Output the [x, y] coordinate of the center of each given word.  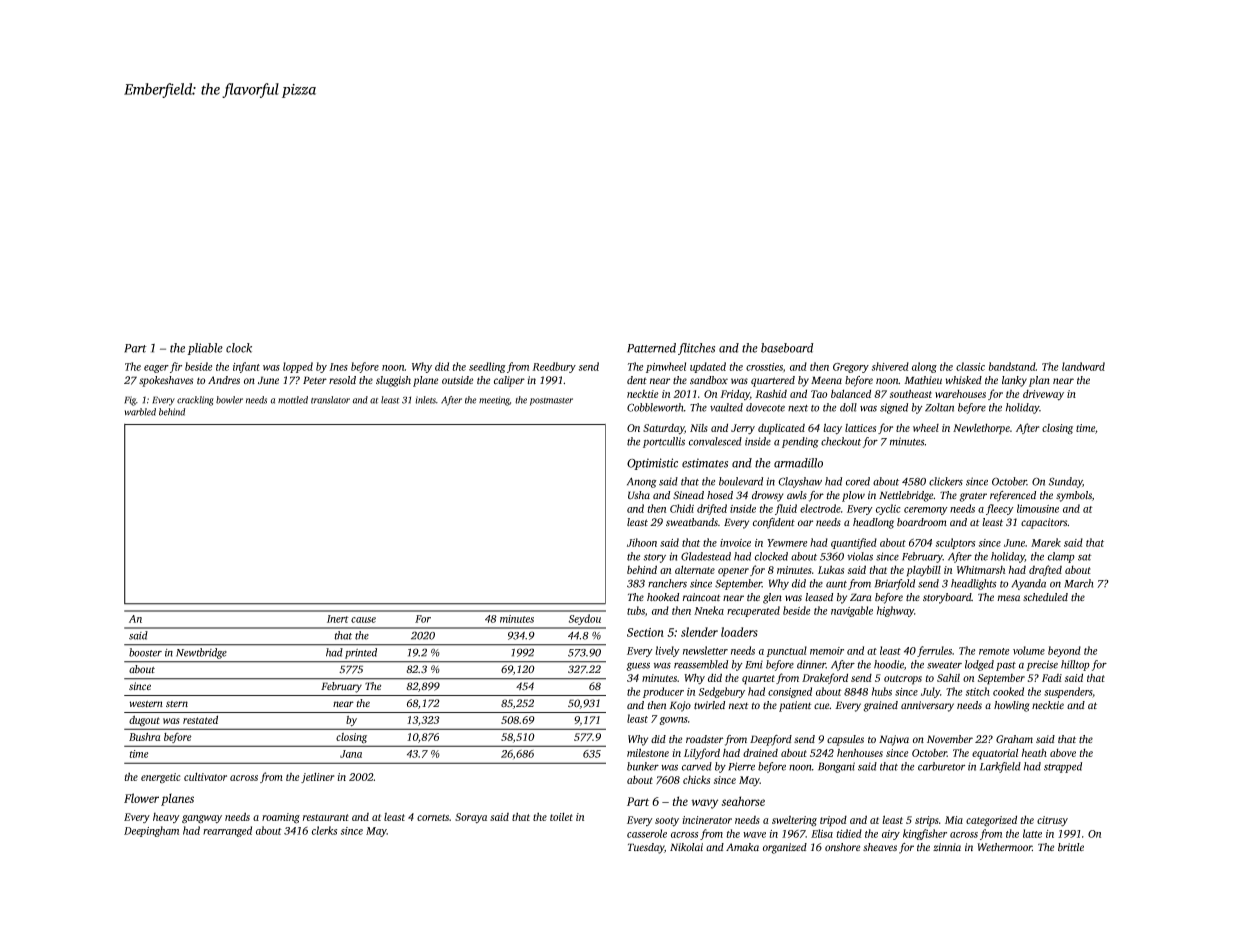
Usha [639, 495]
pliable [205, 349]
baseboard [787, 348]
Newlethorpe [981, 429]
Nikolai [686, 847]
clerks [324, 830]
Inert [338, 619]
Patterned [651, 348]
